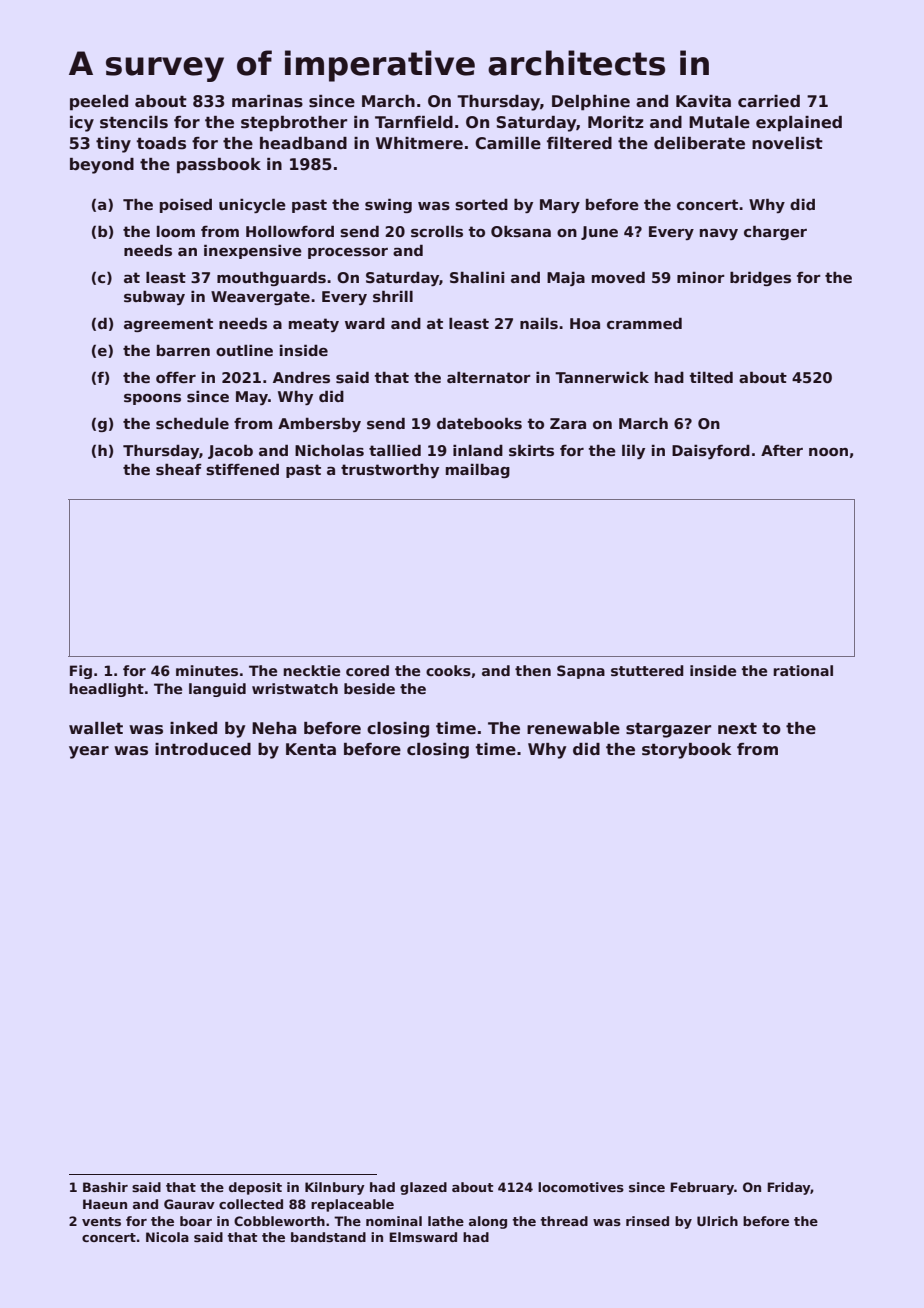  What do you see at coordinates (314, 325) in the image?
I see `meaty` at bounding box center [314, 325].
